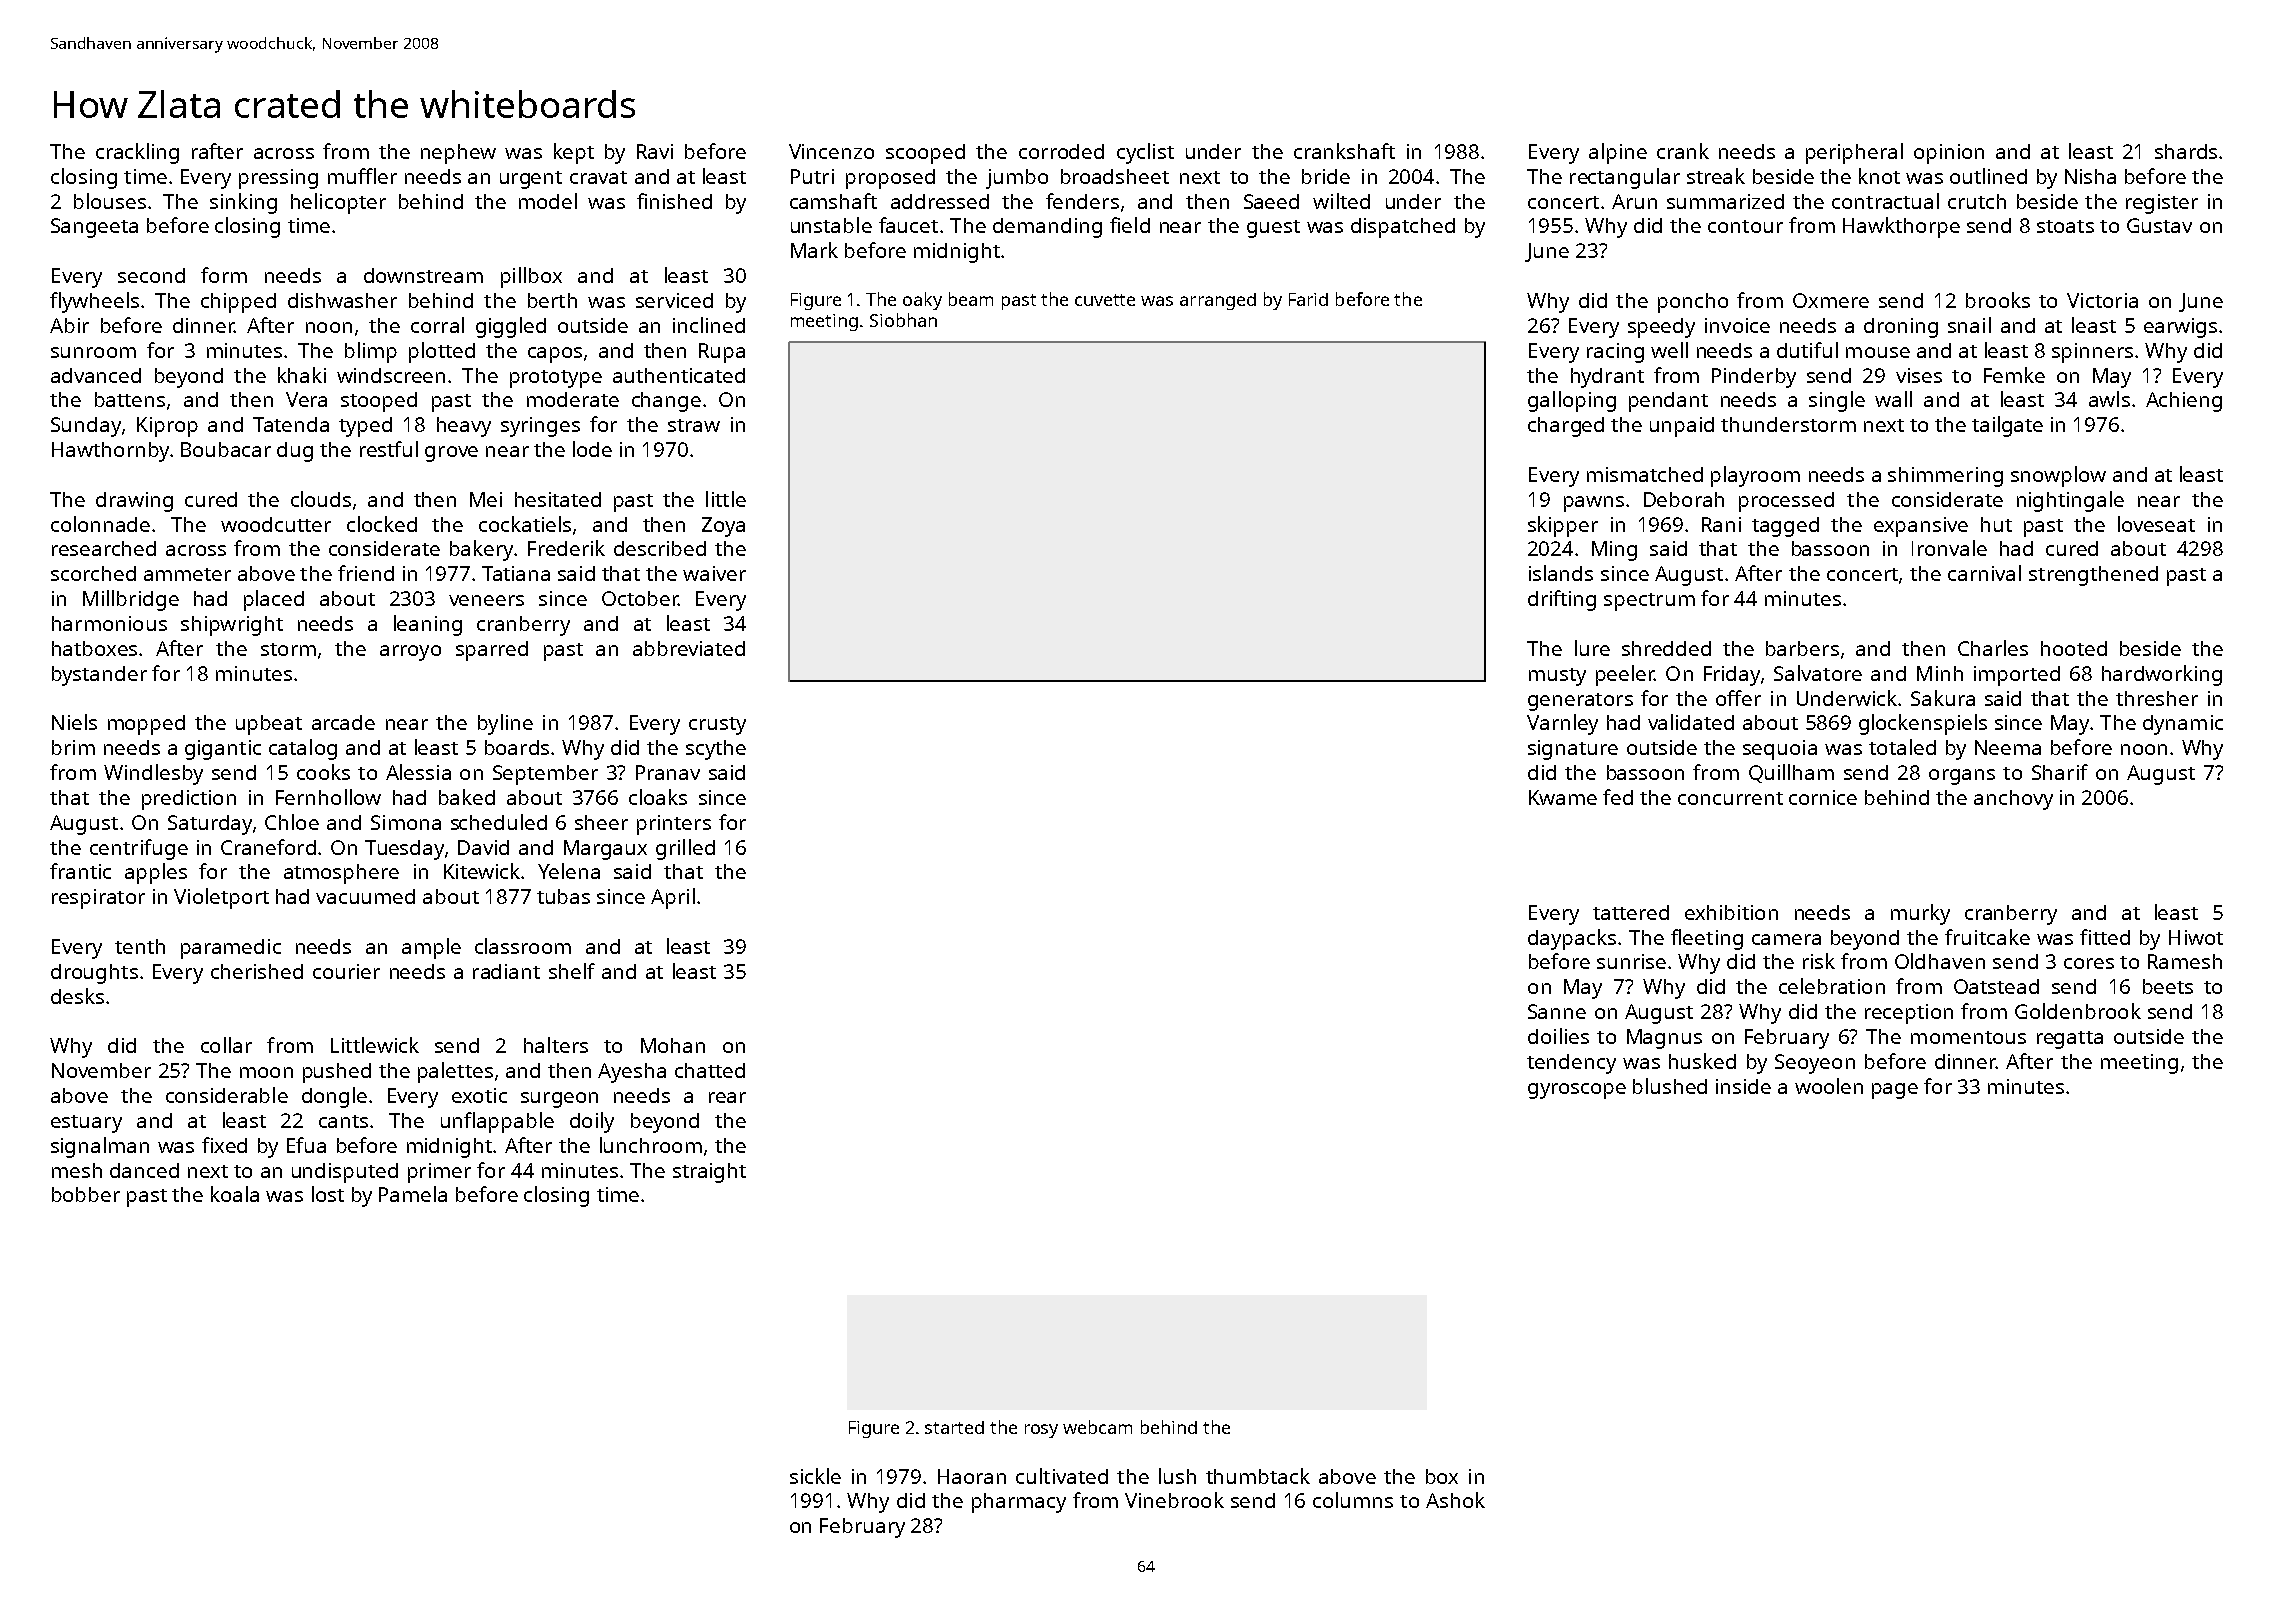 Image resolution: width=2274 pixels, height=1608 pixels. I want to click on snowplow, so click(2058, 476).
